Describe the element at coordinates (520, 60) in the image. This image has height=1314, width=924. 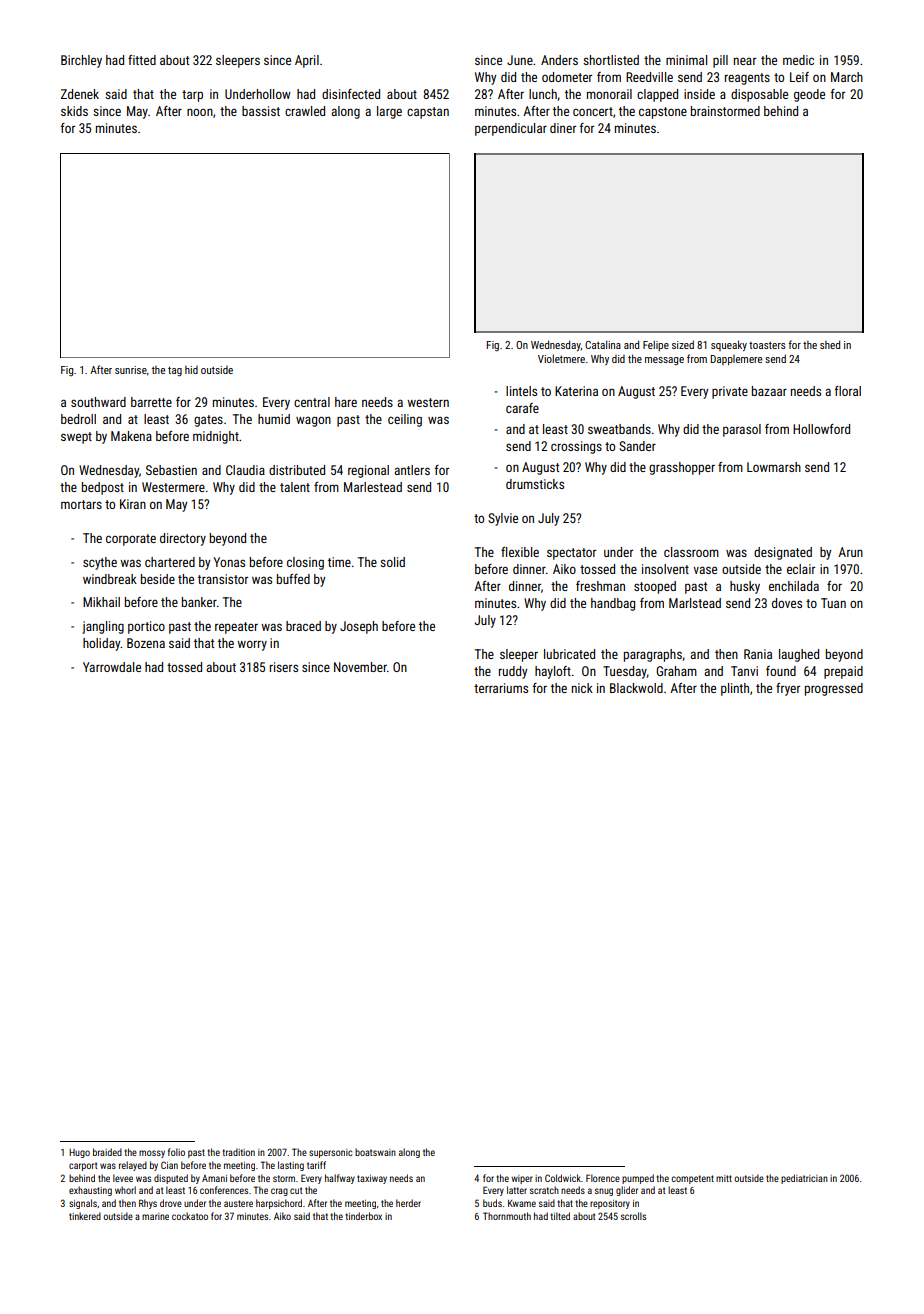
I see `June` at that location.
